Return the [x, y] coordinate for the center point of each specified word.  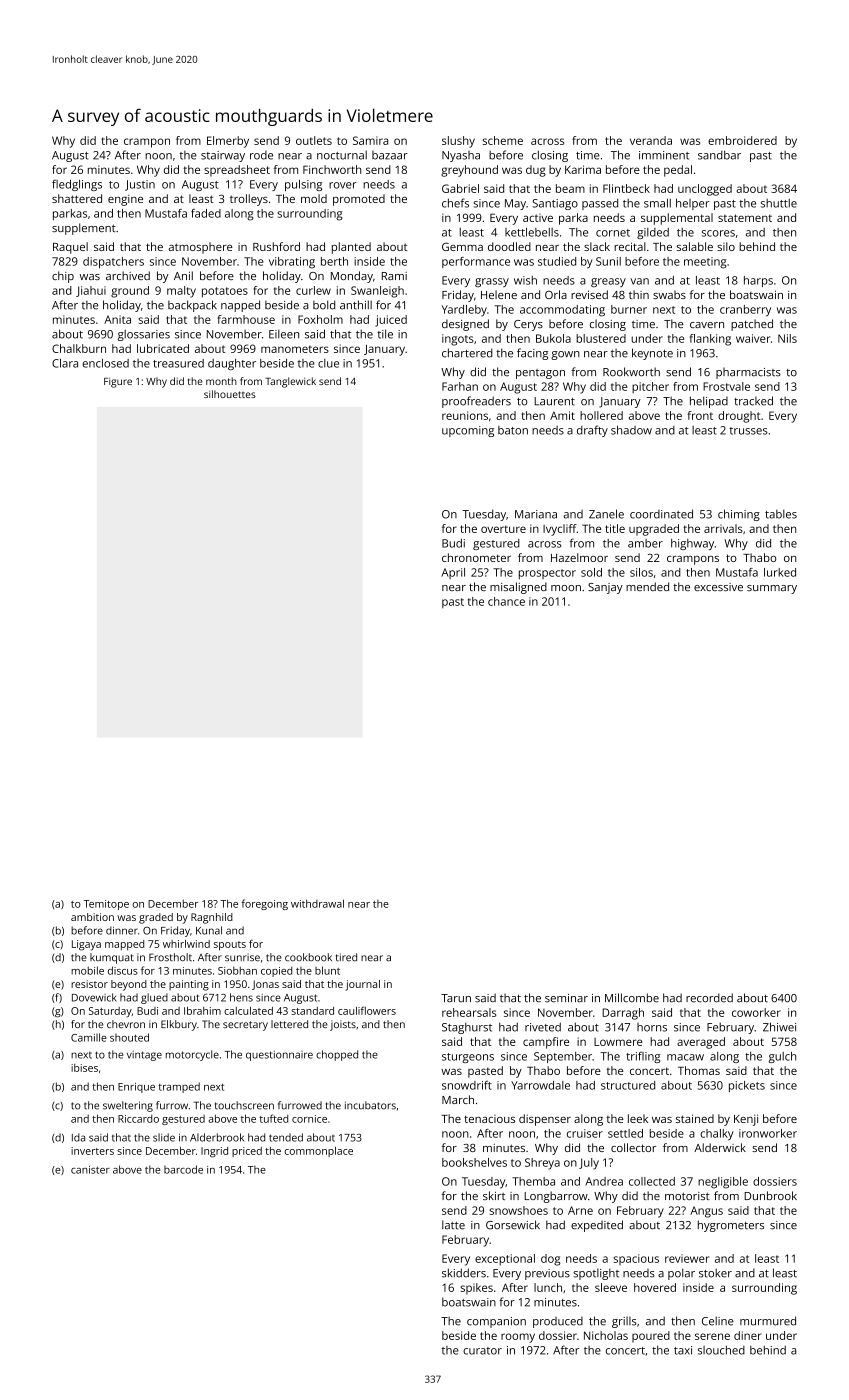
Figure [118, 383]
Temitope [106, 905]
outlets [314, 140]
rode [261, 155]
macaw [685, 1057]
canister [90, 1170]
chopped [337, 1055]
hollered [601, 415]
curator [482, 1351]
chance [506, 601]
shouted [129, 1037]
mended [647, 586]
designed [465, 325]
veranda [651, 140]
